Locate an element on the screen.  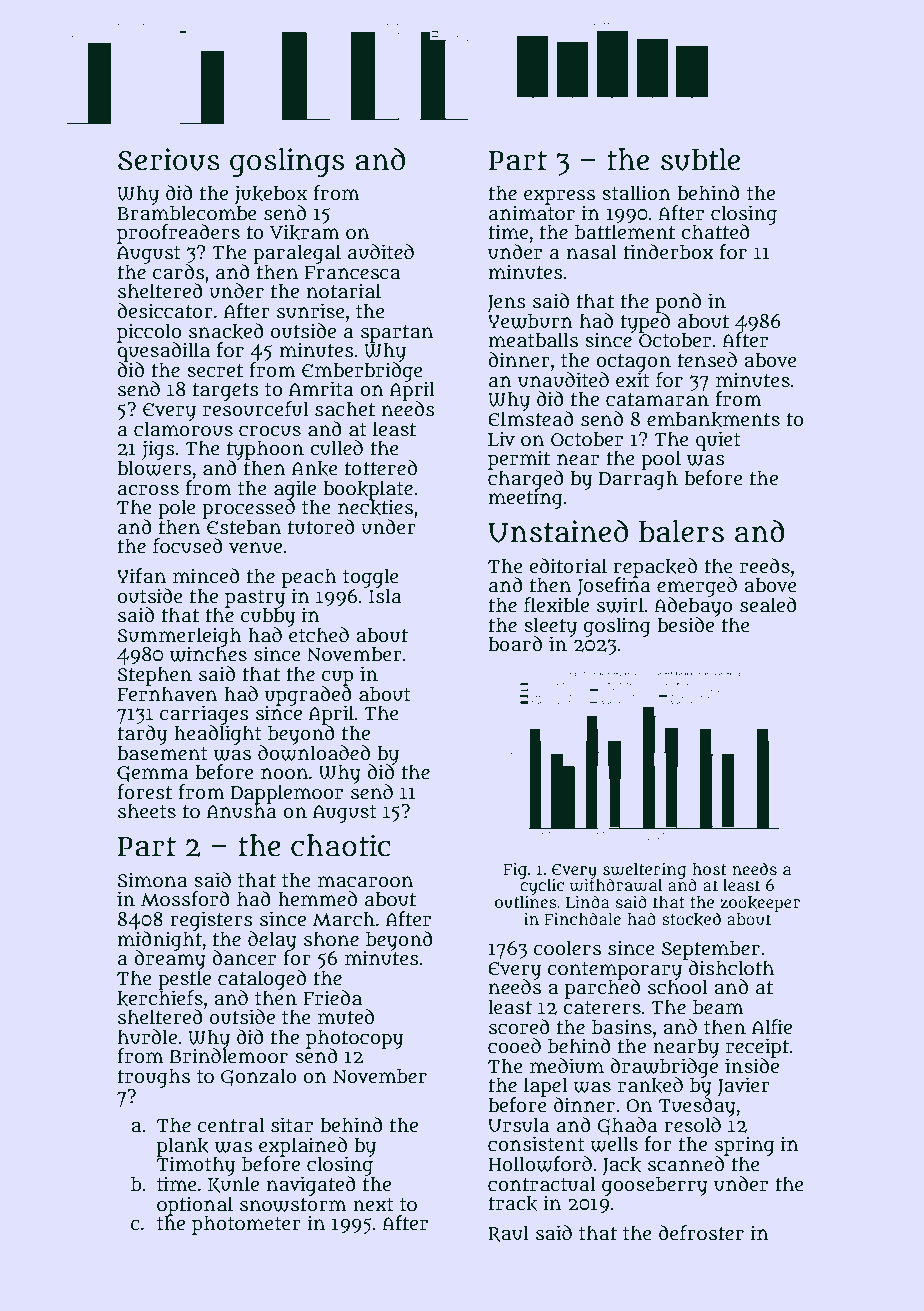
Serious is located at coordinates (169, 159).
